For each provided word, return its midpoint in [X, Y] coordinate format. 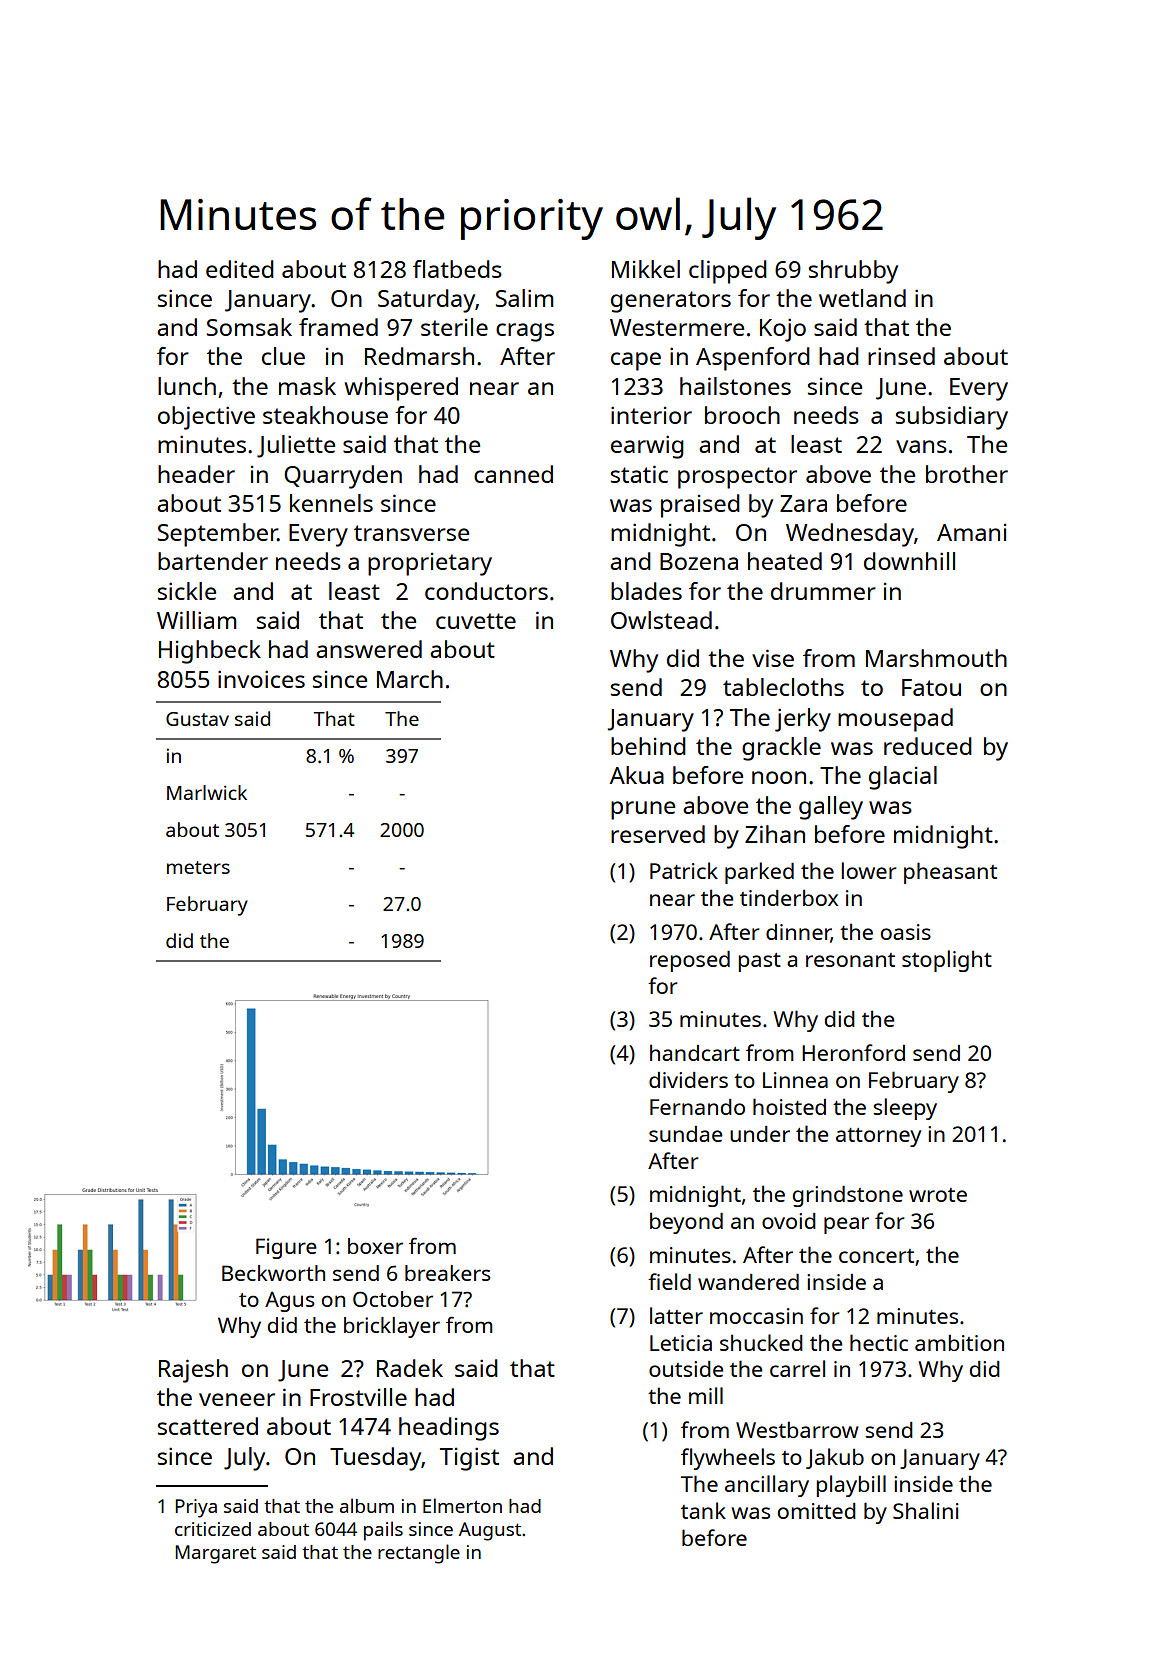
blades [646, 591]
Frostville [358, 1397]
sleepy [905, 1109]
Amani [972, 532]
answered [369, 649]
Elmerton [462, 1505]
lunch [187, 386]
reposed [690, 961]
